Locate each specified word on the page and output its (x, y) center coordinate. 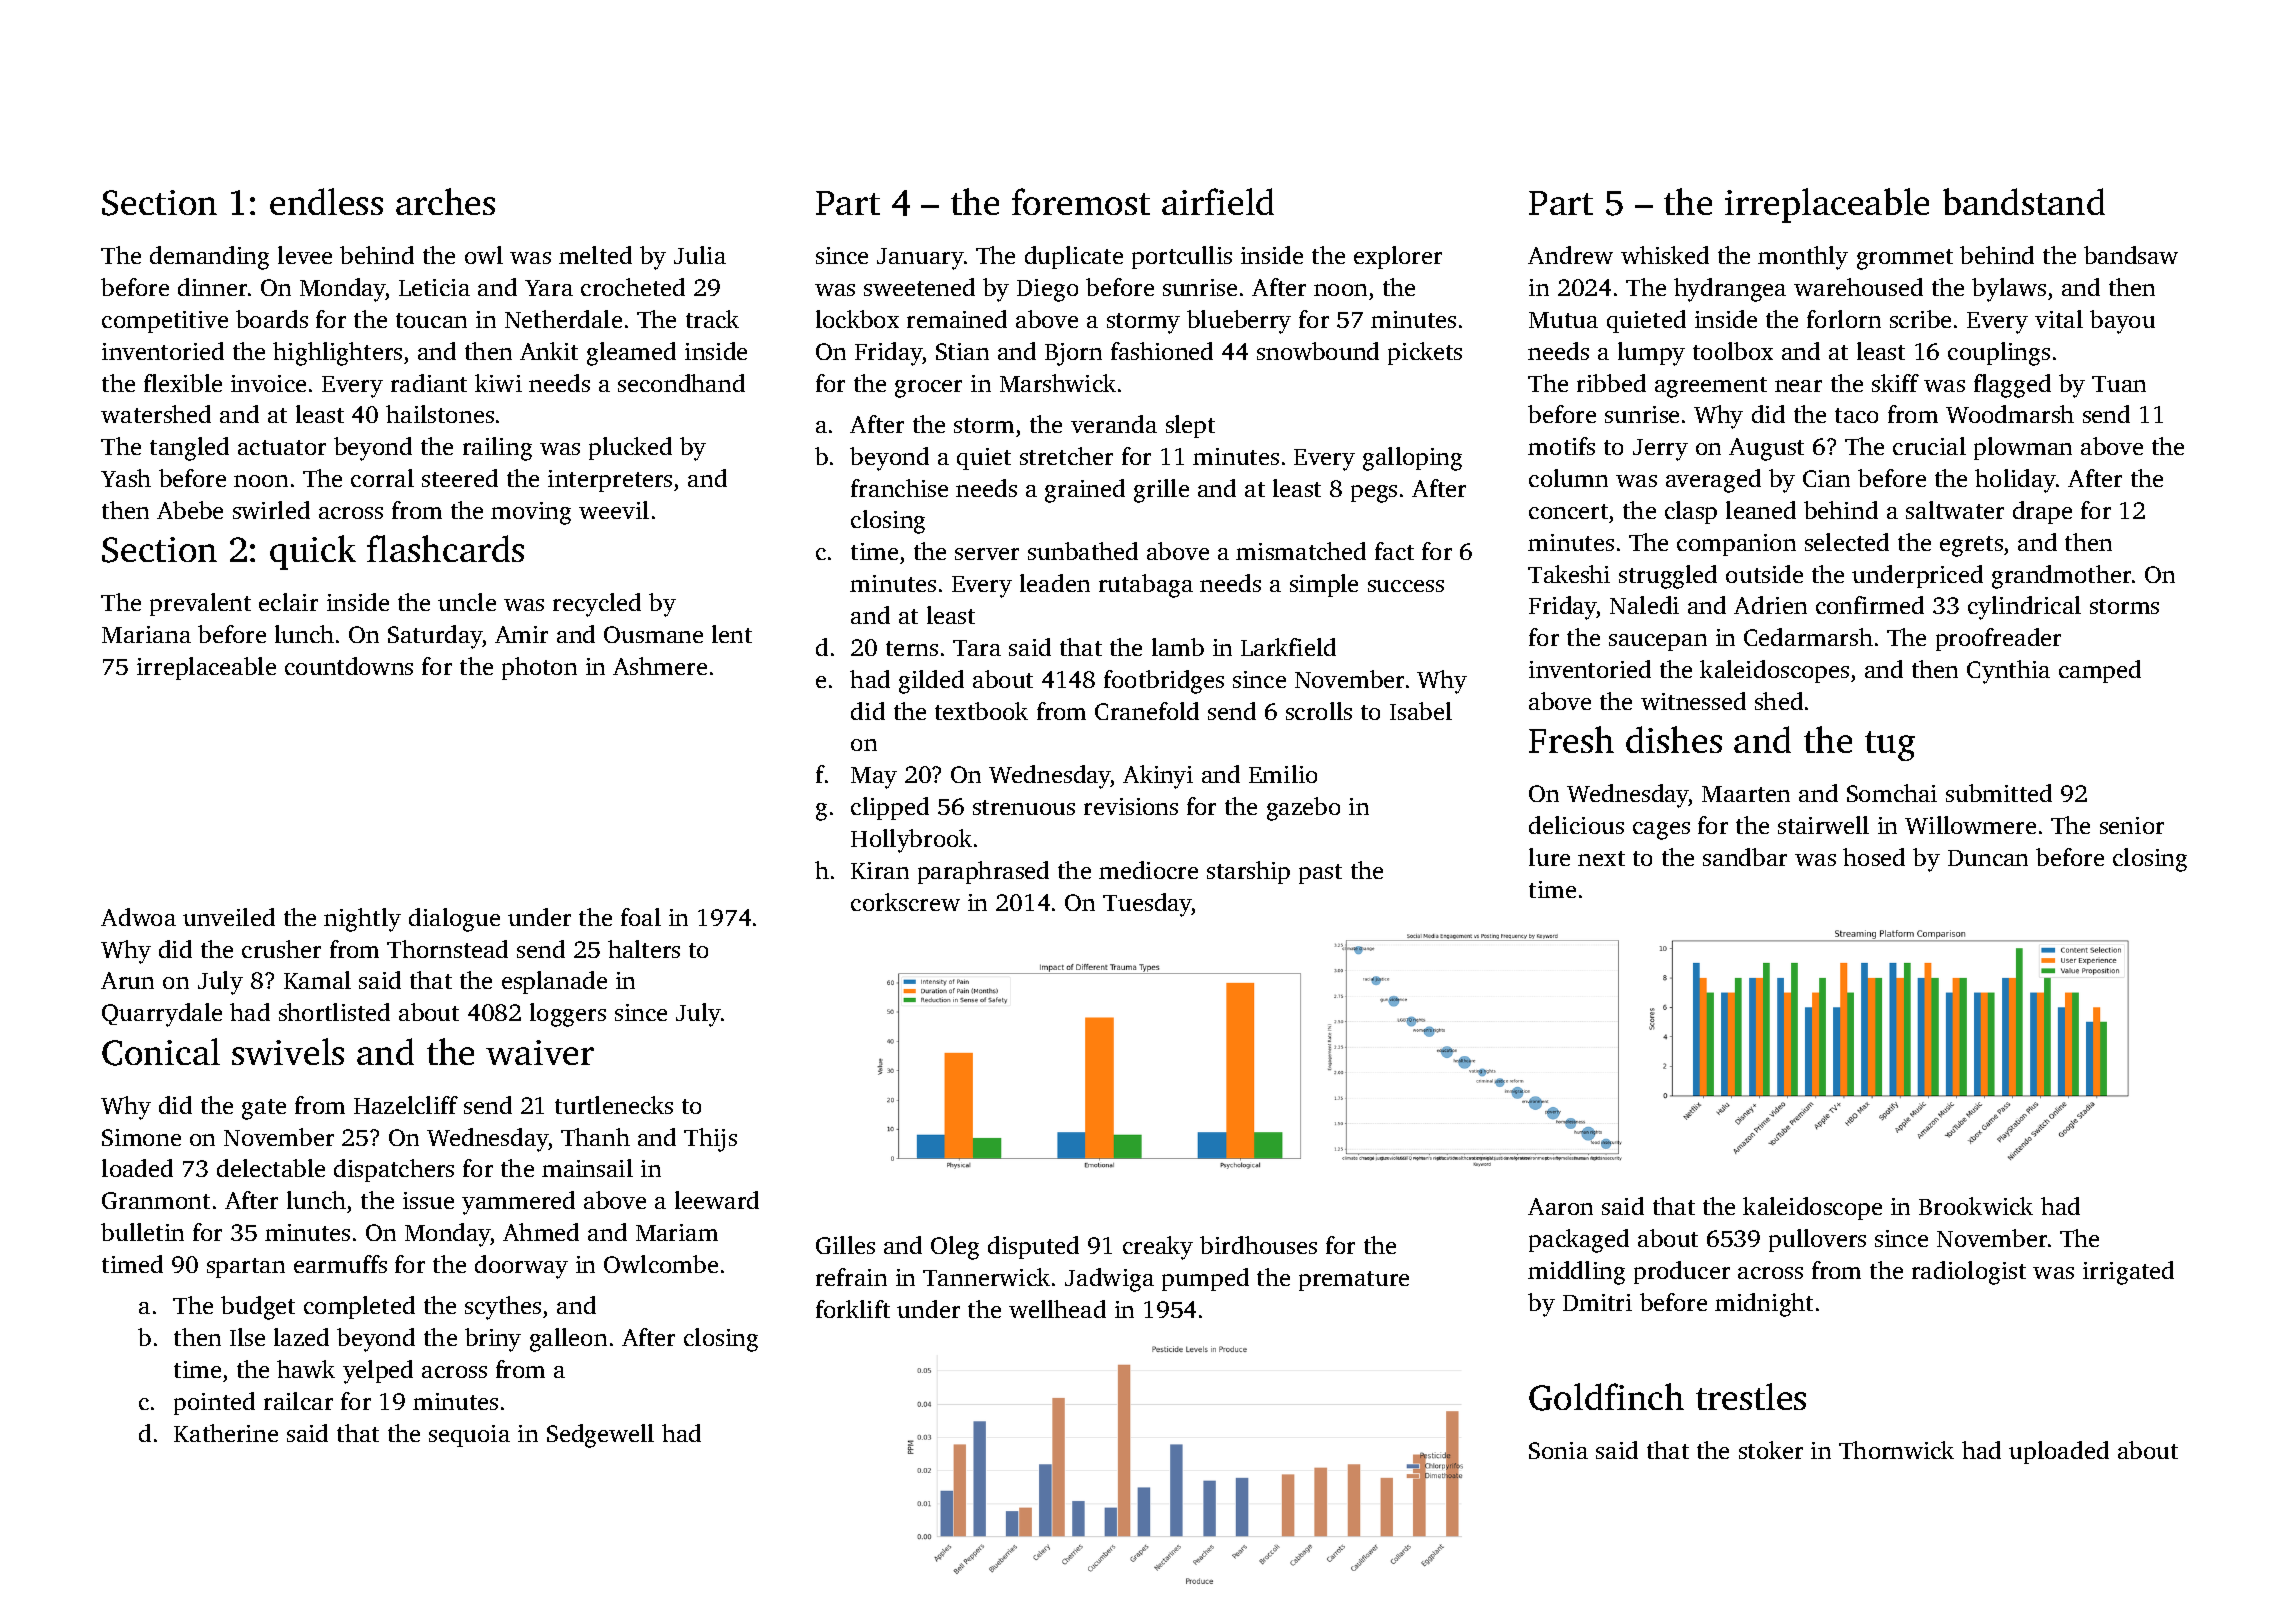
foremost (1081, 201)
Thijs (710, 1140)
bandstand (2024, 201)
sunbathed (1083, 551)
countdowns (349, 666)
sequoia (469, 1436)
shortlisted (334, 1012)
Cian (1826, 478)
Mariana (146, 634)
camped (2100, 671)
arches (445, 201)
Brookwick (1976, 1206)
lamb (1178, 647)
